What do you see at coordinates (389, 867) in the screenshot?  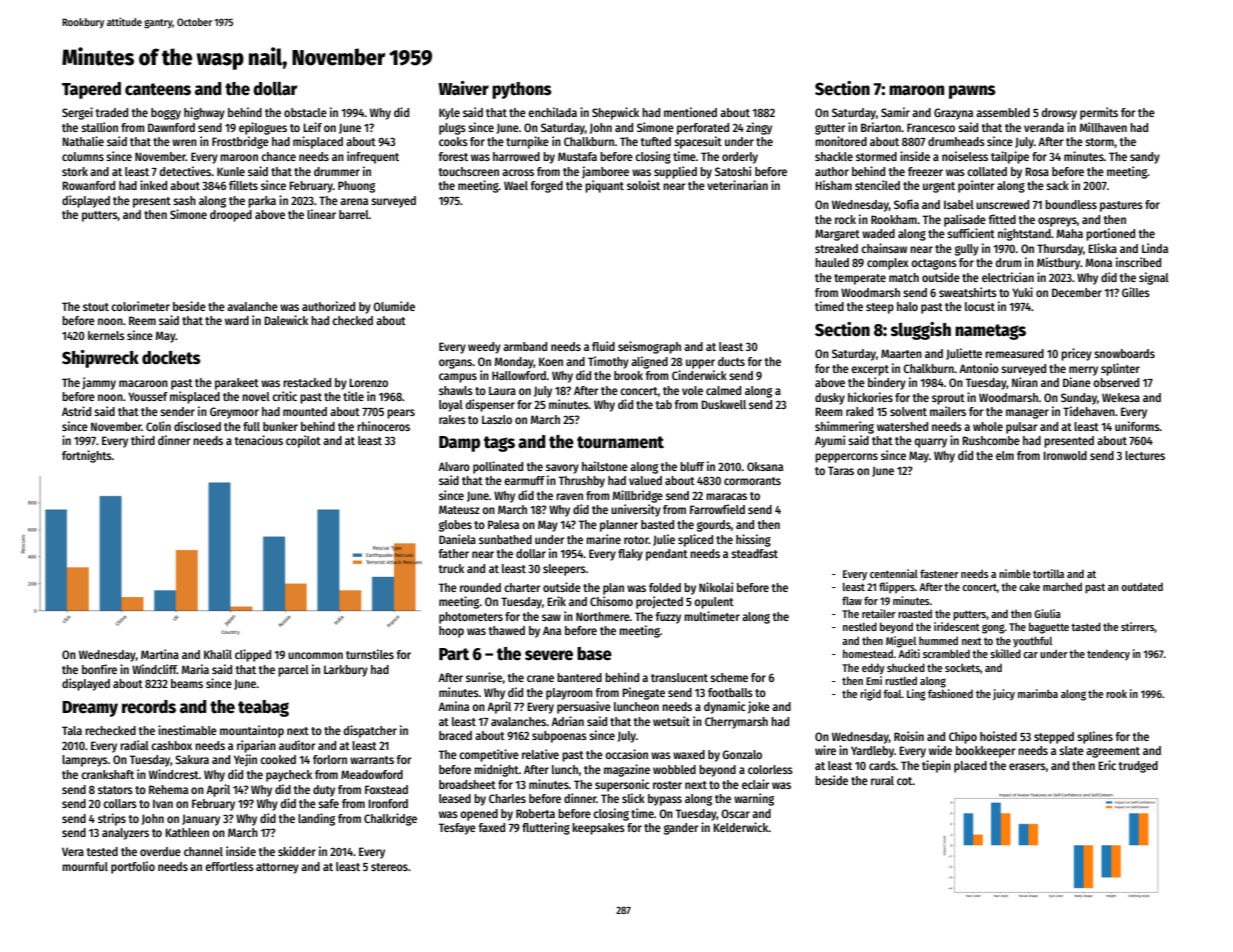 I see `stereos` at bounding box center [389, 867].
